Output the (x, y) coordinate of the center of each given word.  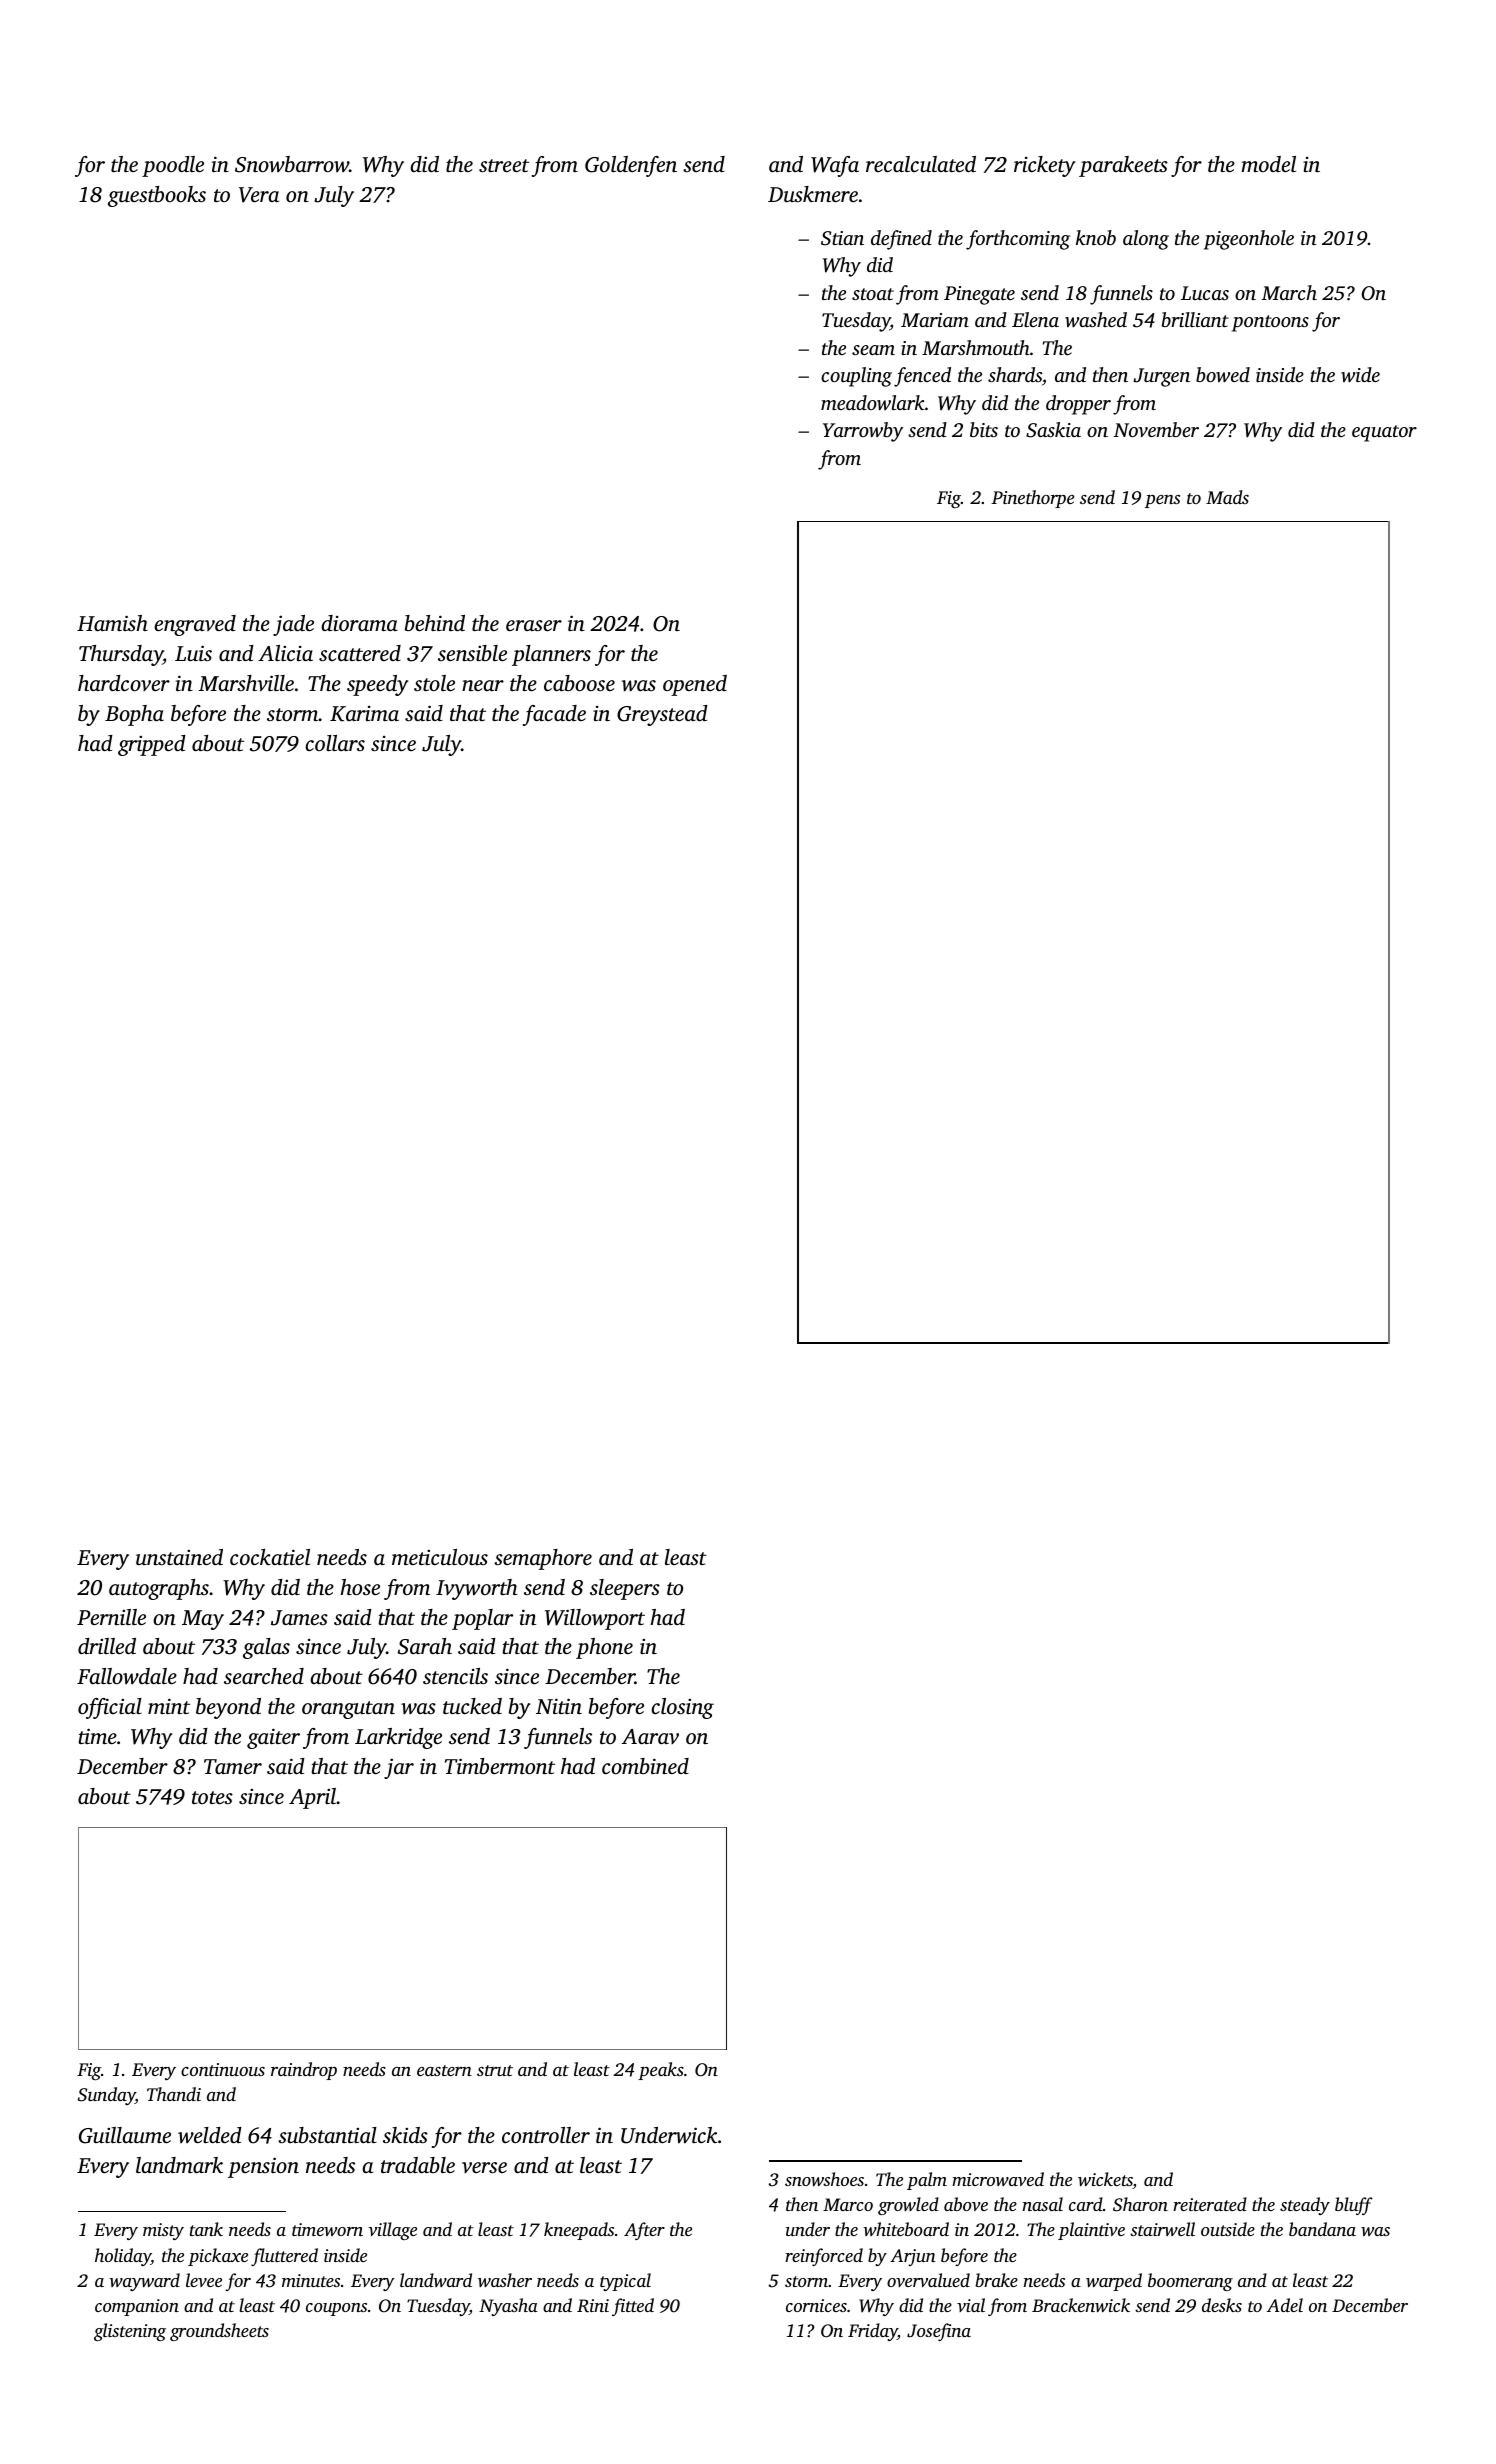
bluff (1354, 2206)
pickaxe (218, 2257)
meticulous (440, 1557)
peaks (661, 2071)
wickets (1105, 2180)
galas (266, 1648)
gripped (152, 745)
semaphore (543, 1559)
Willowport (595, 1619)
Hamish (112, 623)
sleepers (625, 1589)
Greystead (662, 715)
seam (873, 350)
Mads (1227, 497)
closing (682, 1708)
